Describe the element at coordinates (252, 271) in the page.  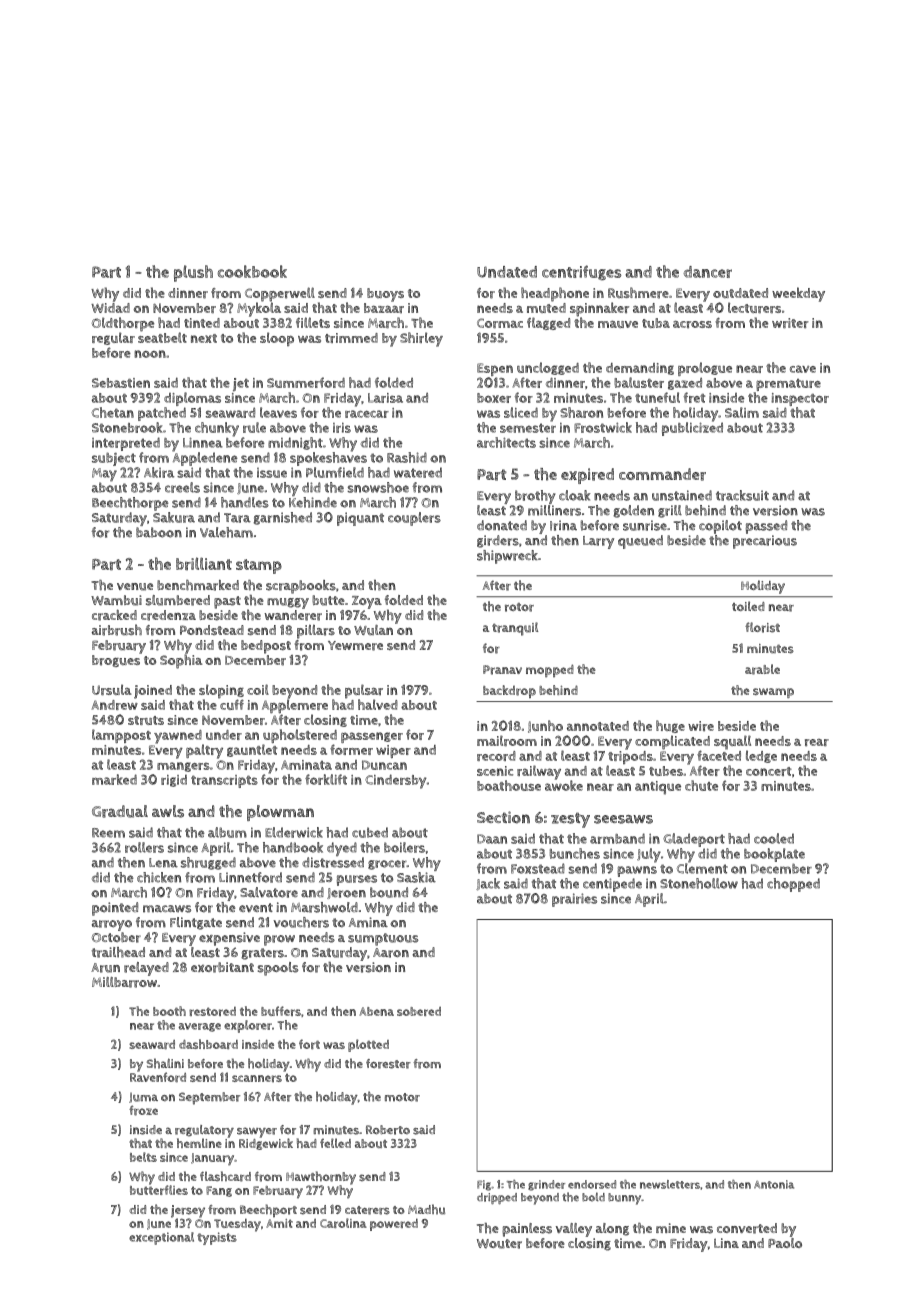
I see `cookbook` at that location.
